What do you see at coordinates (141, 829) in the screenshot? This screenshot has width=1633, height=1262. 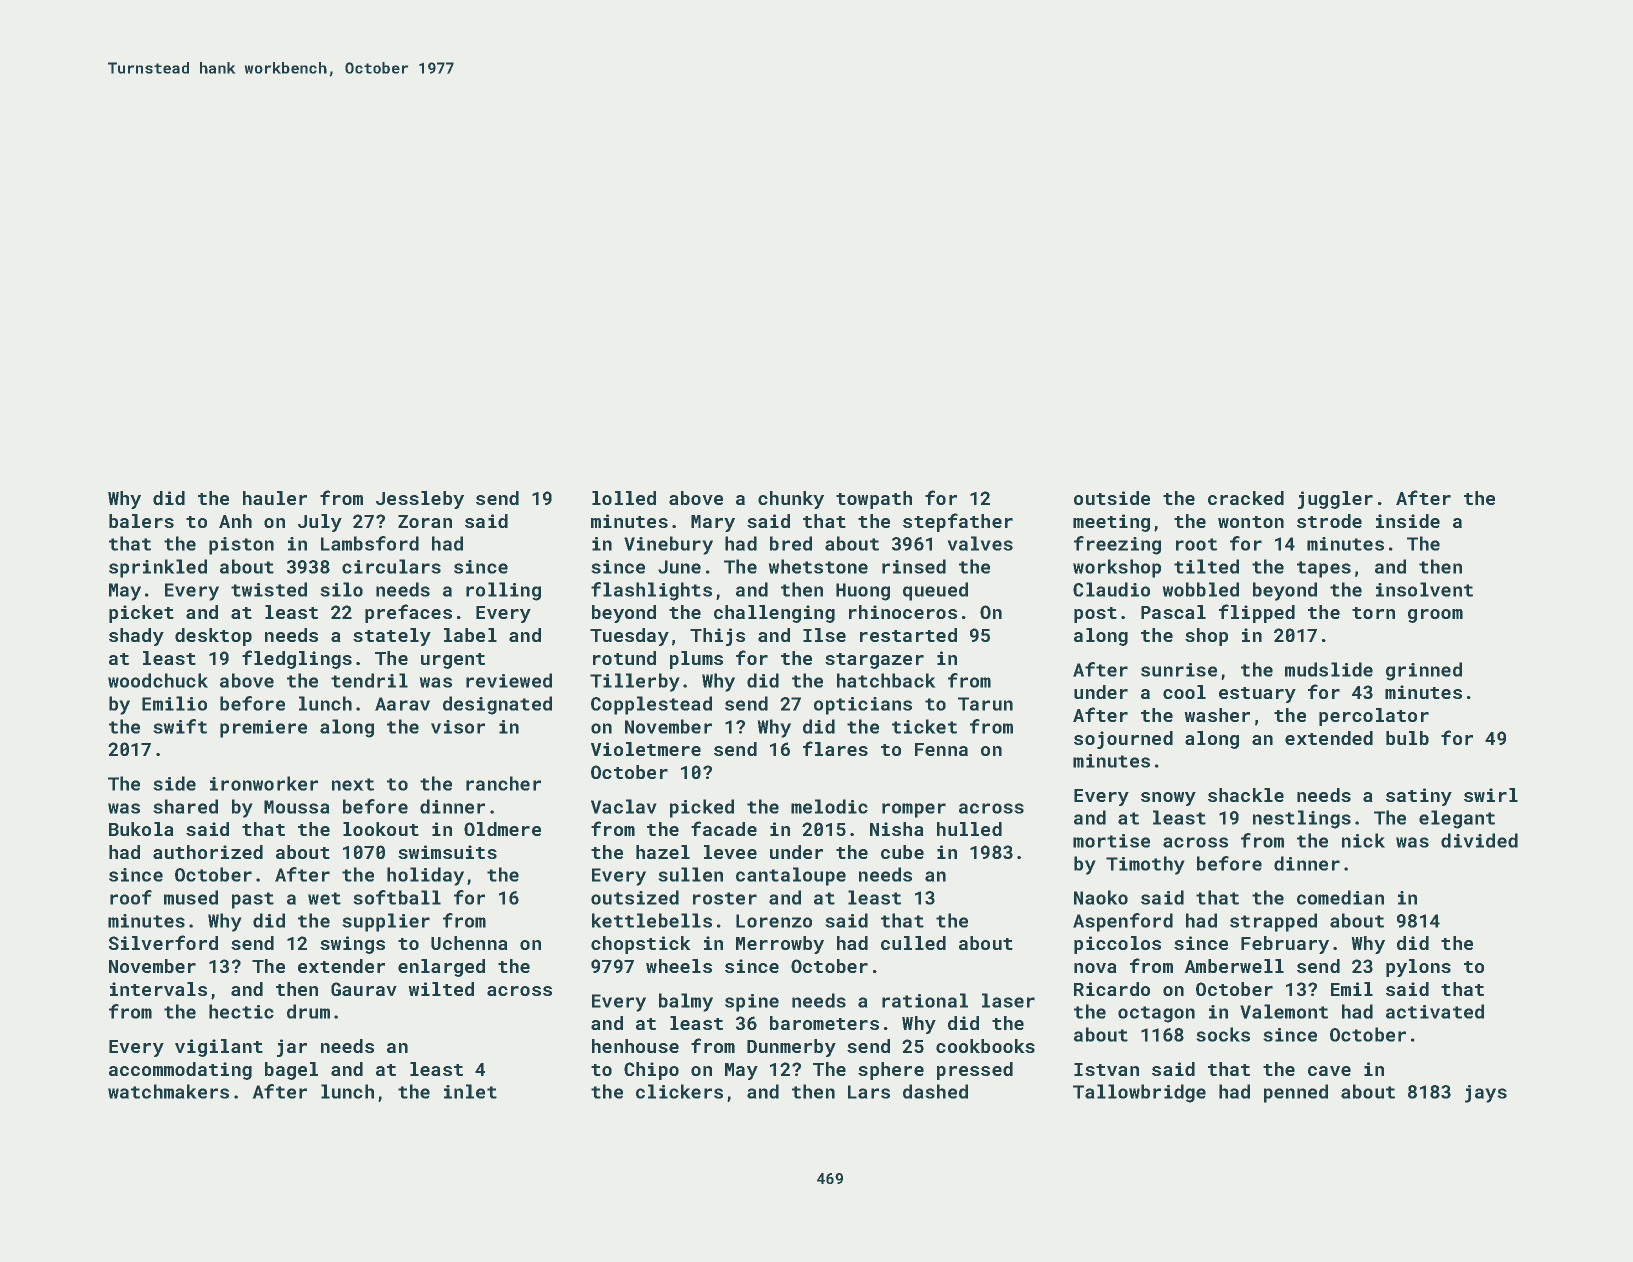 I see `Bukola` at bounding box center [141, 829].
